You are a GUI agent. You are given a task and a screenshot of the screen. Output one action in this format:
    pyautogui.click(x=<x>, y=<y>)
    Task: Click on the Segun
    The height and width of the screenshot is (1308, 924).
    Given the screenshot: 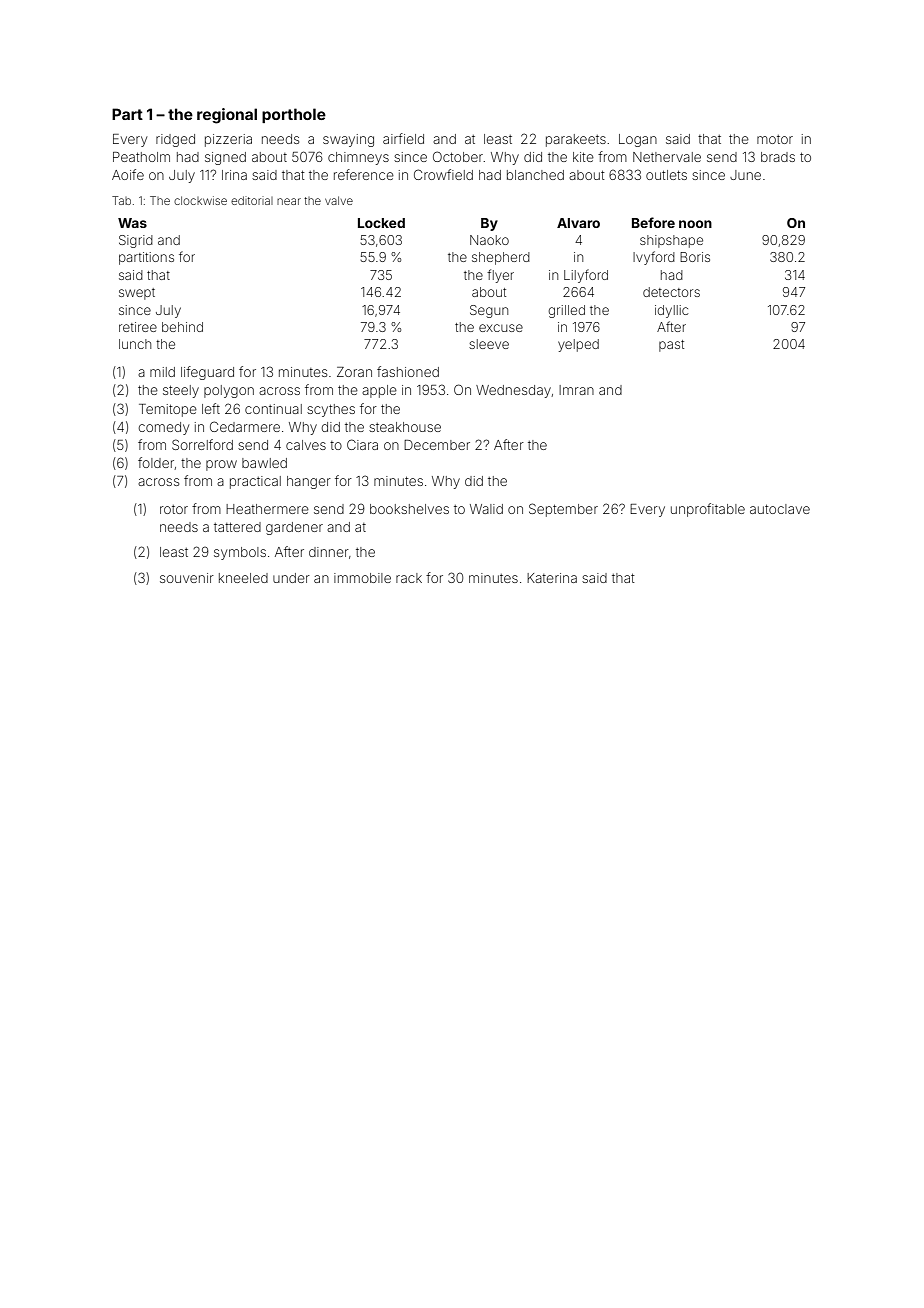 What is the action you would take?
    pyautogui.click(x=489, y=311)
